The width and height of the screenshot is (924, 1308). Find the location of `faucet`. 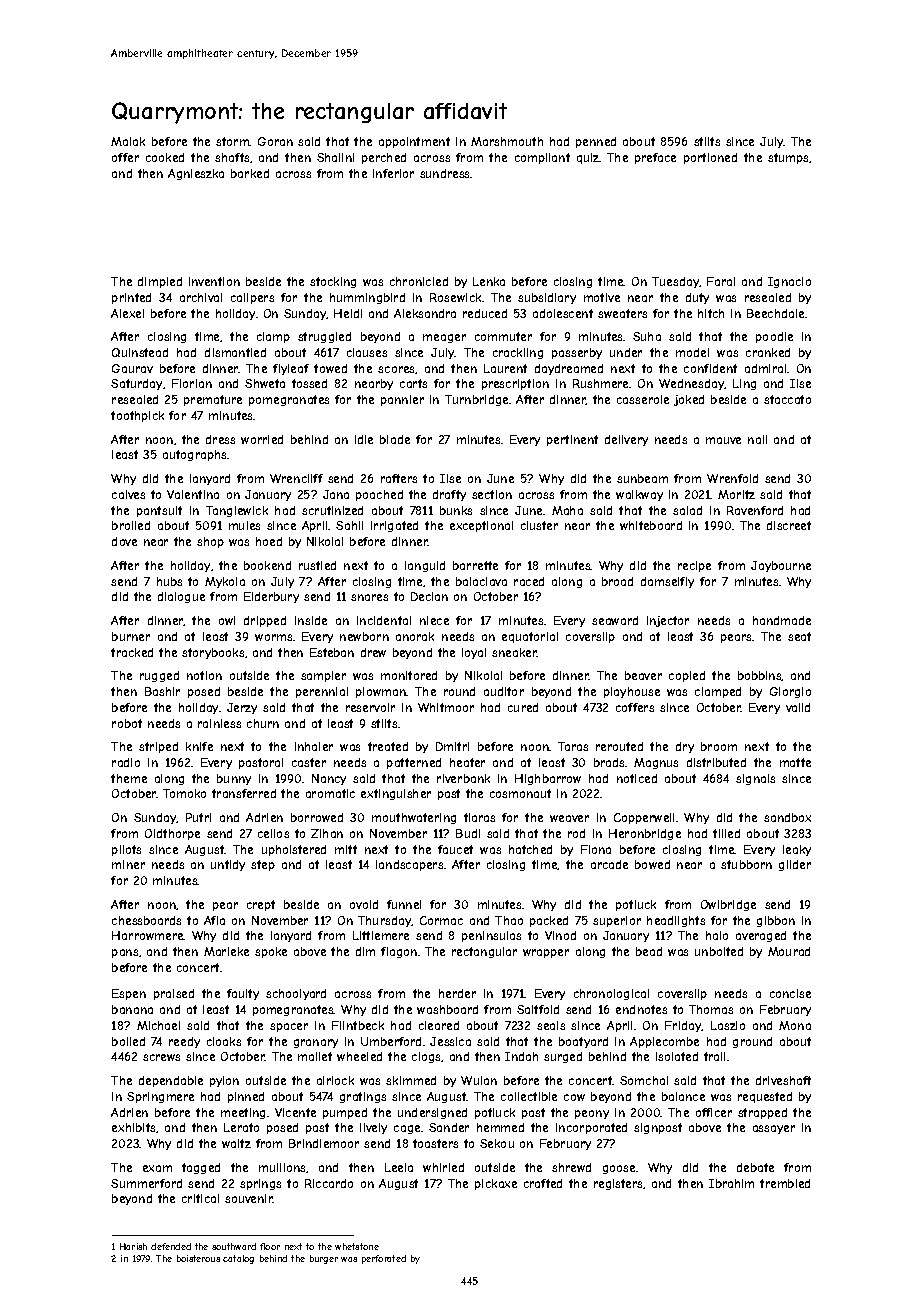

faucet is located at coordinates (455, 849).
